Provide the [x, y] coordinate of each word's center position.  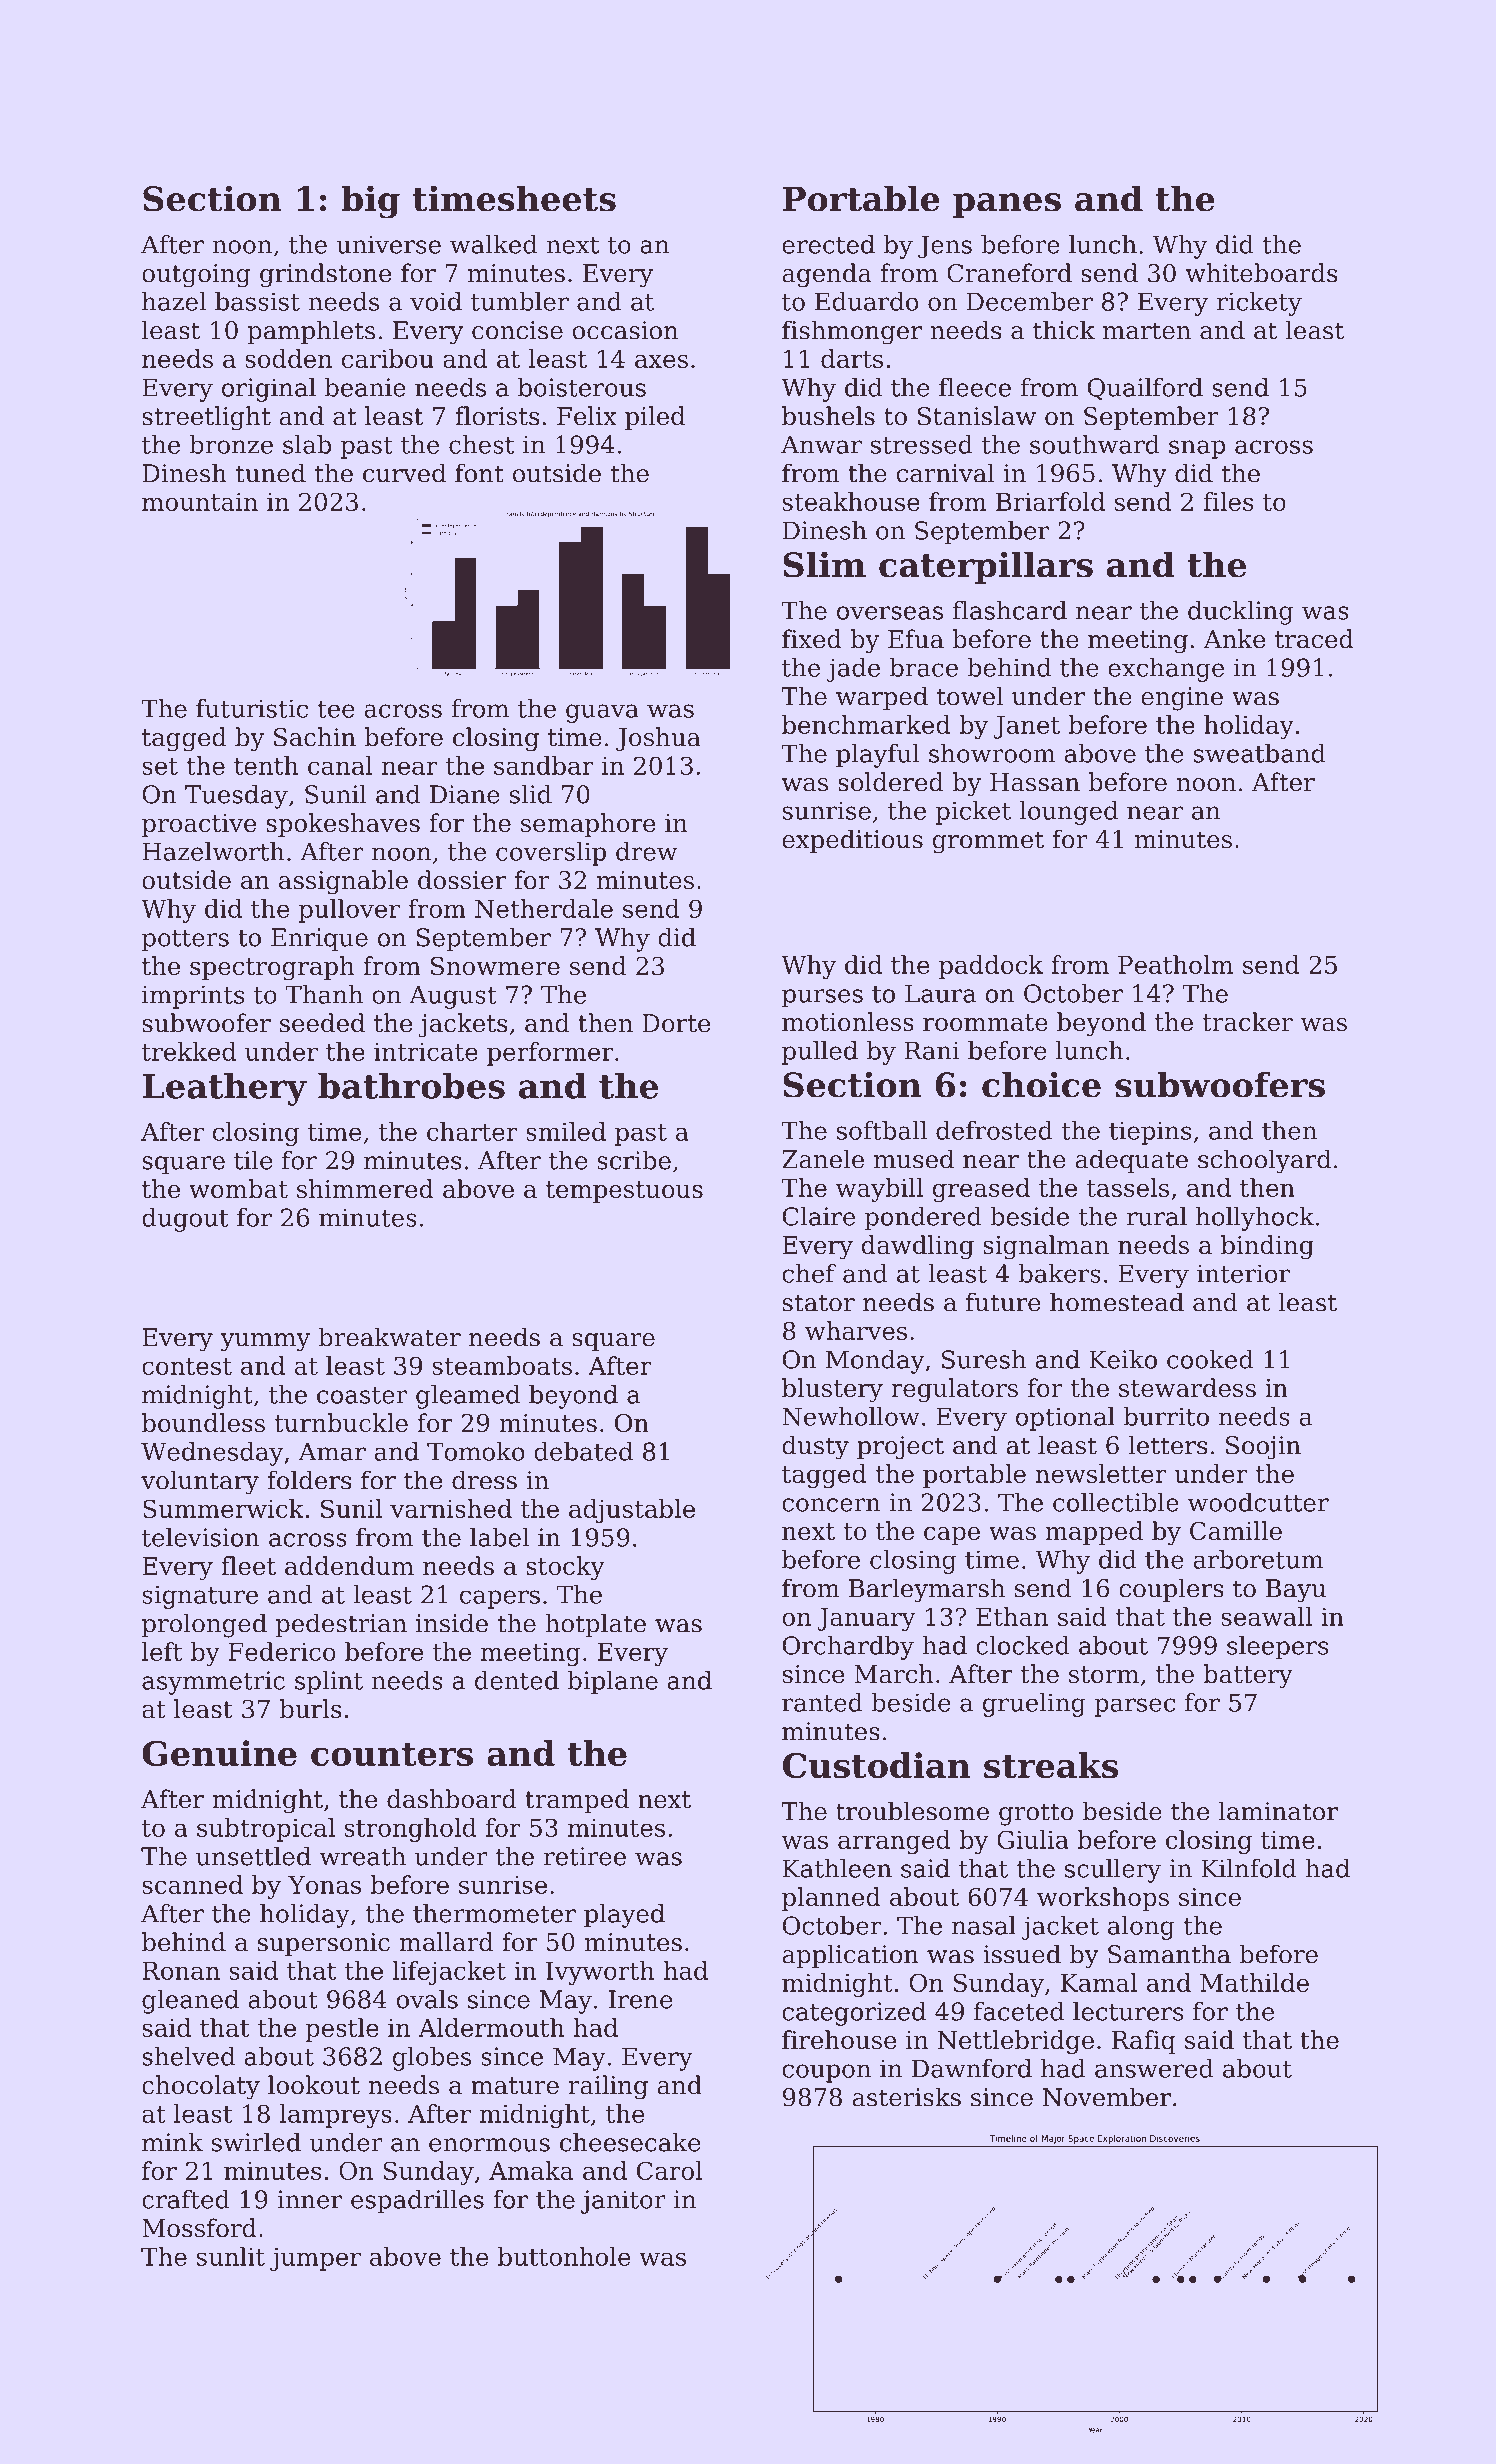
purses [822, 998]
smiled [566, 1131]
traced [1314, 639]
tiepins [1150, 1133]
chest [481, 444]
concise [517, 330]
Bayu [1296, 1591]
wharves [856, 1330]
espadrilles [417, 2202]
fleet [248, 1565]
